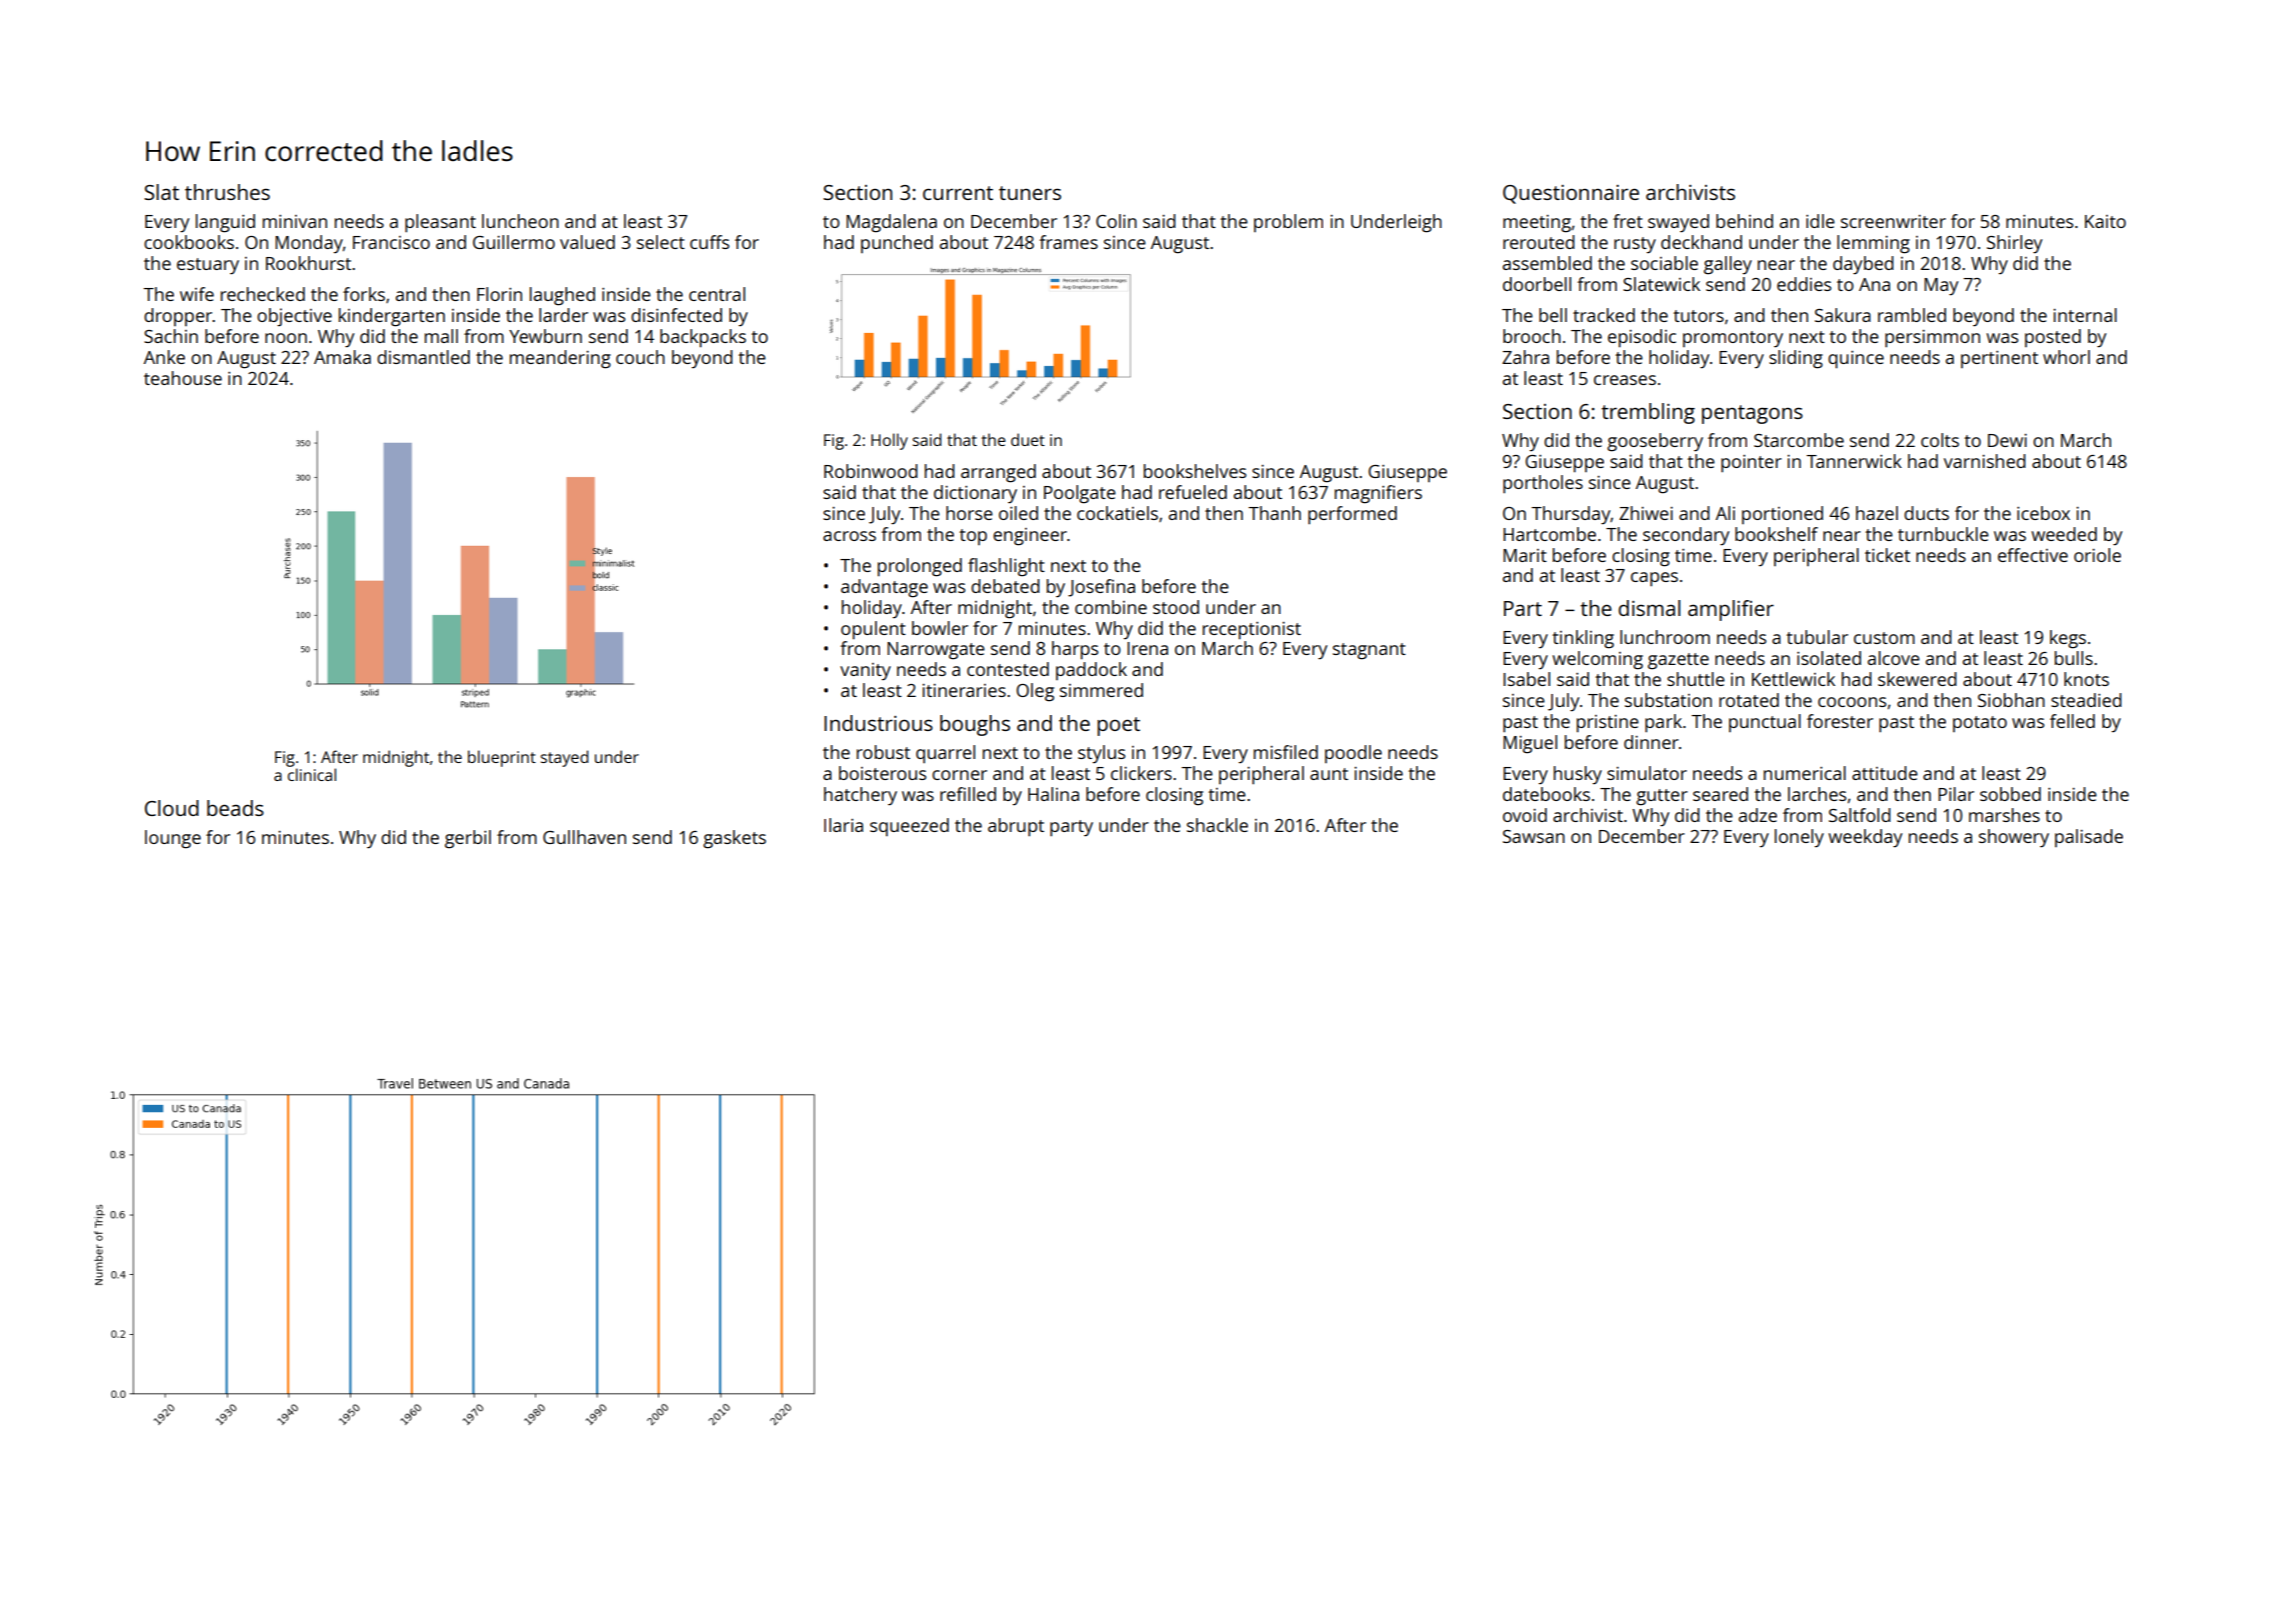 The height and width of the image is (1608, 2274). What do you see at coordinates (1628, 221) in the image?
I see `fret` at bounding box center [1628, 221].
